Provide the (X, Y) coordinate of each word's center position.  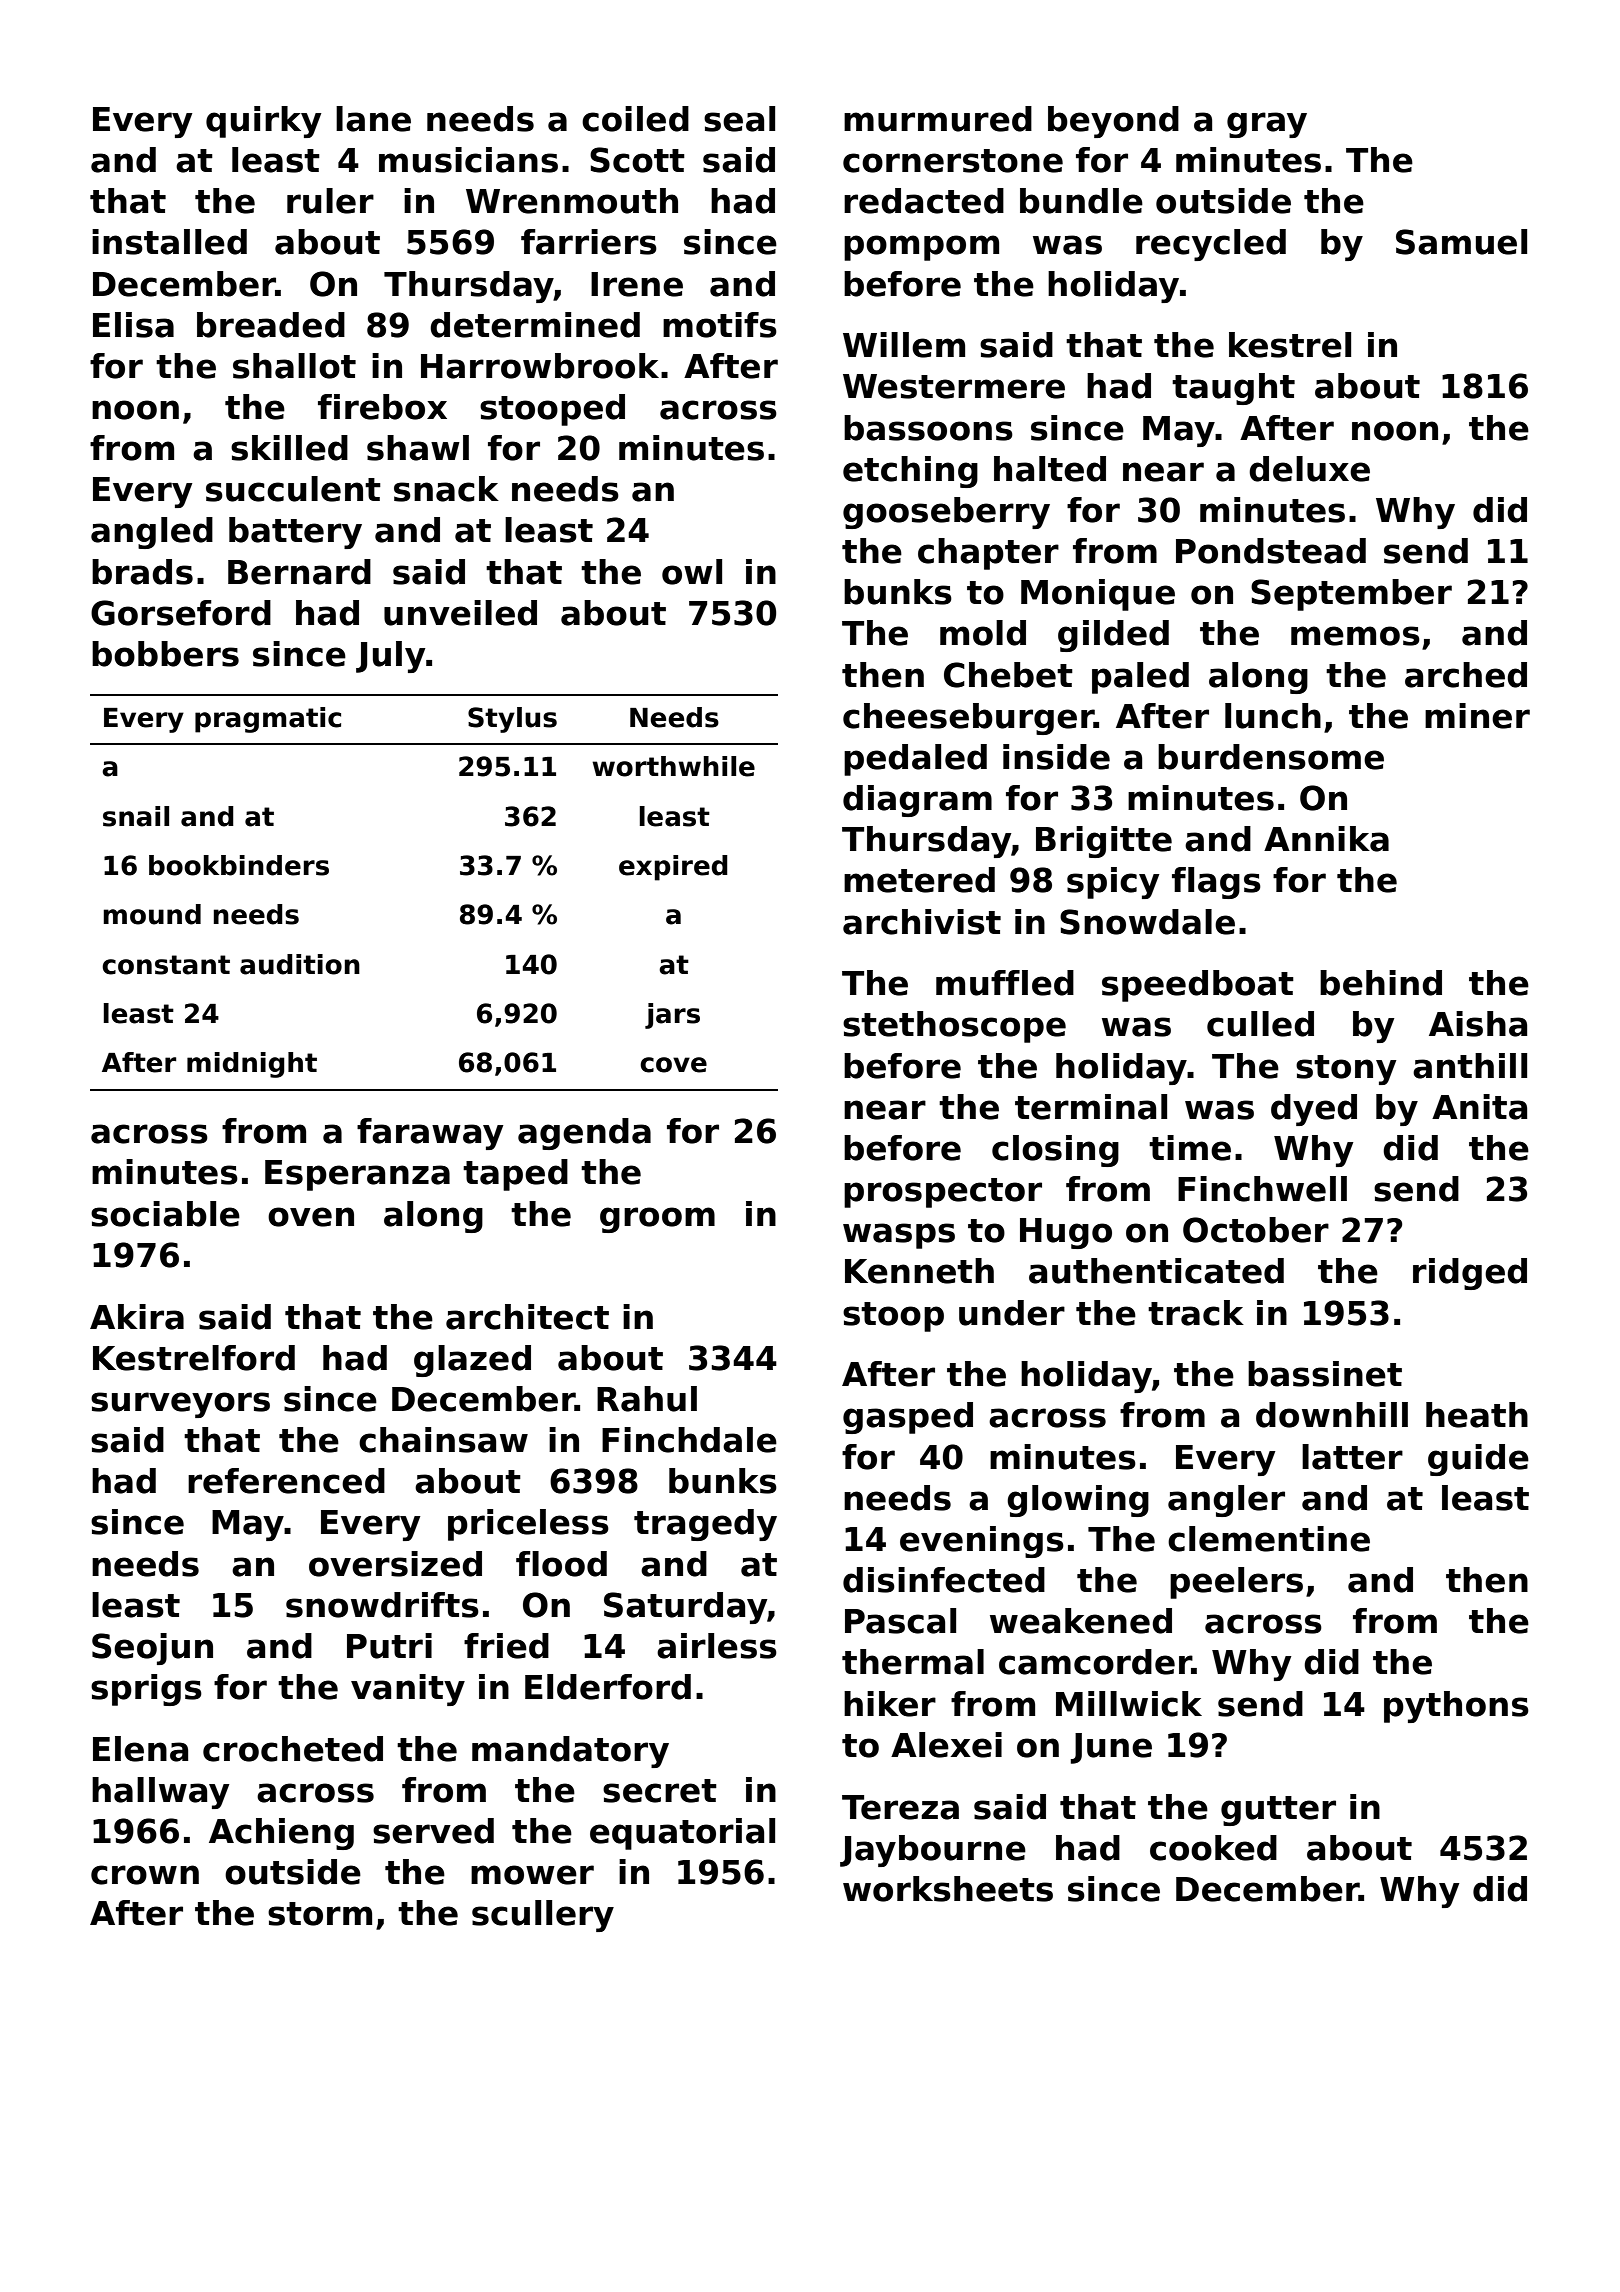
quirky (264, 122)
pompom (921, 248)
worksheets (948, 1889)
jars (672, 1016)
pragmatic (268, 720)
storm (320, 1914)
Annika (1326, 839)
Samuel (1461, 242)
